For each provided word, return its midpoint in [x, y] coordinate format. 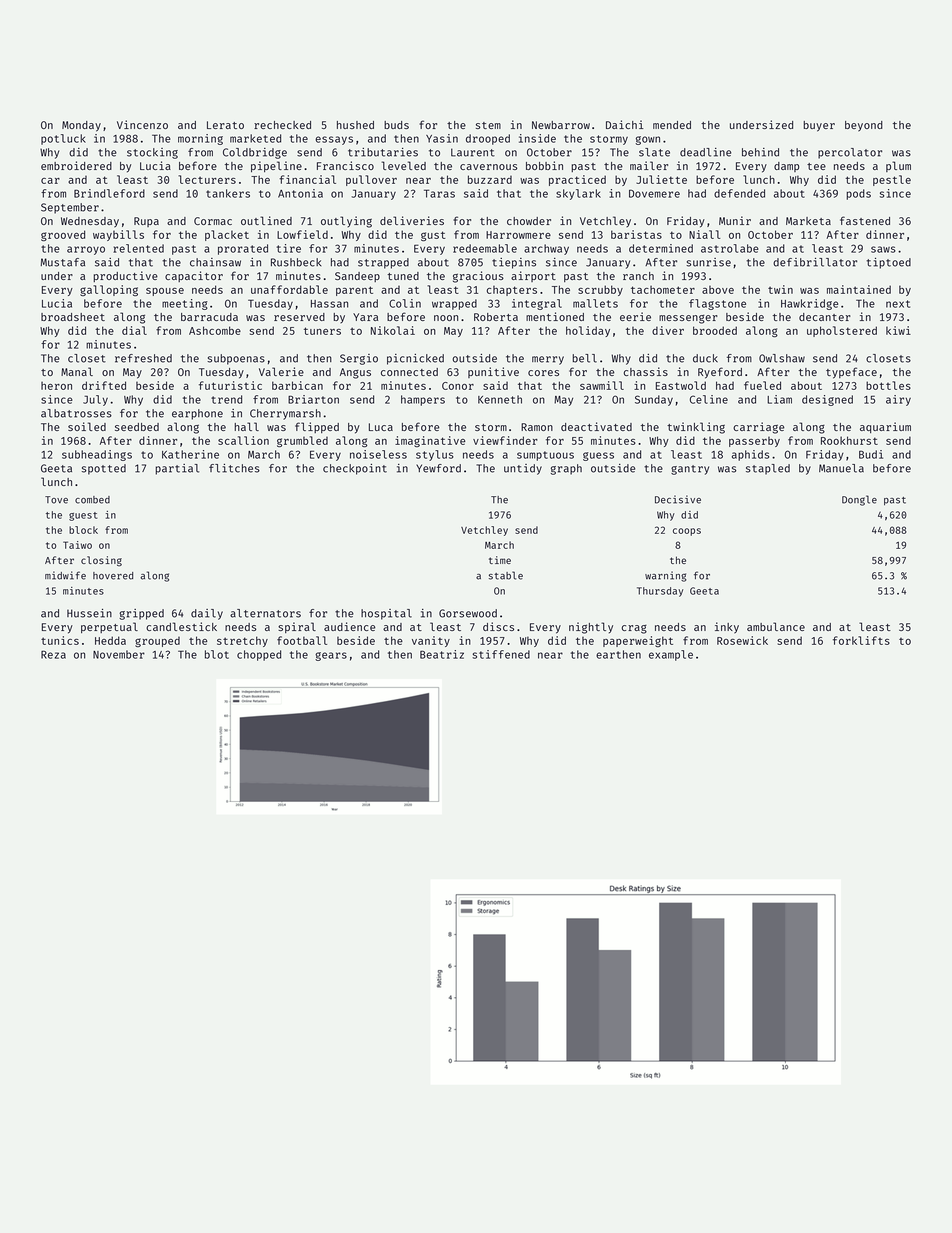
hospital [386, 614]
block [83, 530]
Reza [53, 654]
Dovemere [654, 193]
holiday [588, 331]
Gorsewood [468, 613]
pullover [371, 180]
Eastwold [681, 385]
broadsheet [73, 317]
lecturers [207, 179]
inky [727, 628]
